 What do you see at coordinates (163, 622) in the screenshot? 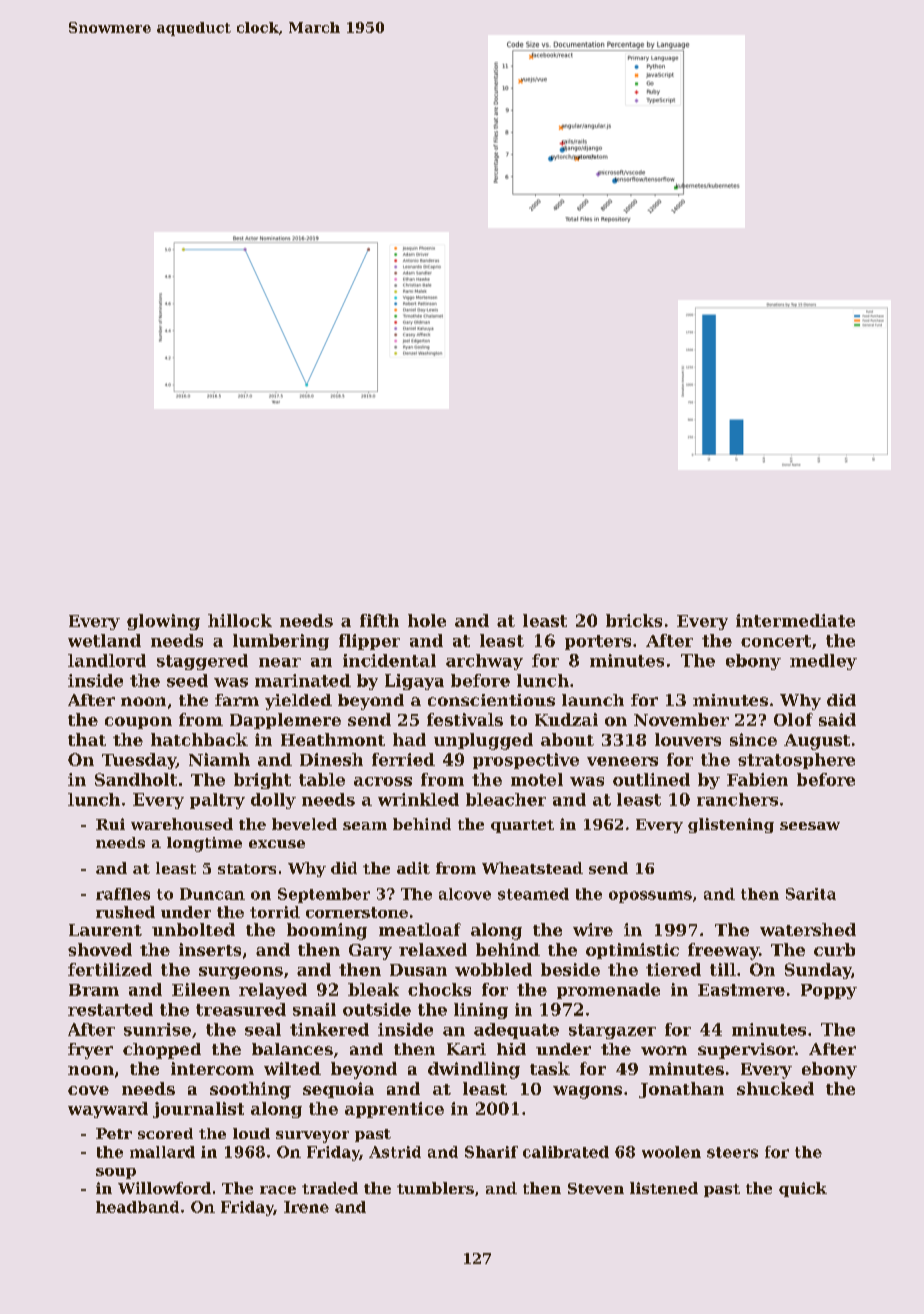
I see `glowing` at bounding box center [163, 622].
